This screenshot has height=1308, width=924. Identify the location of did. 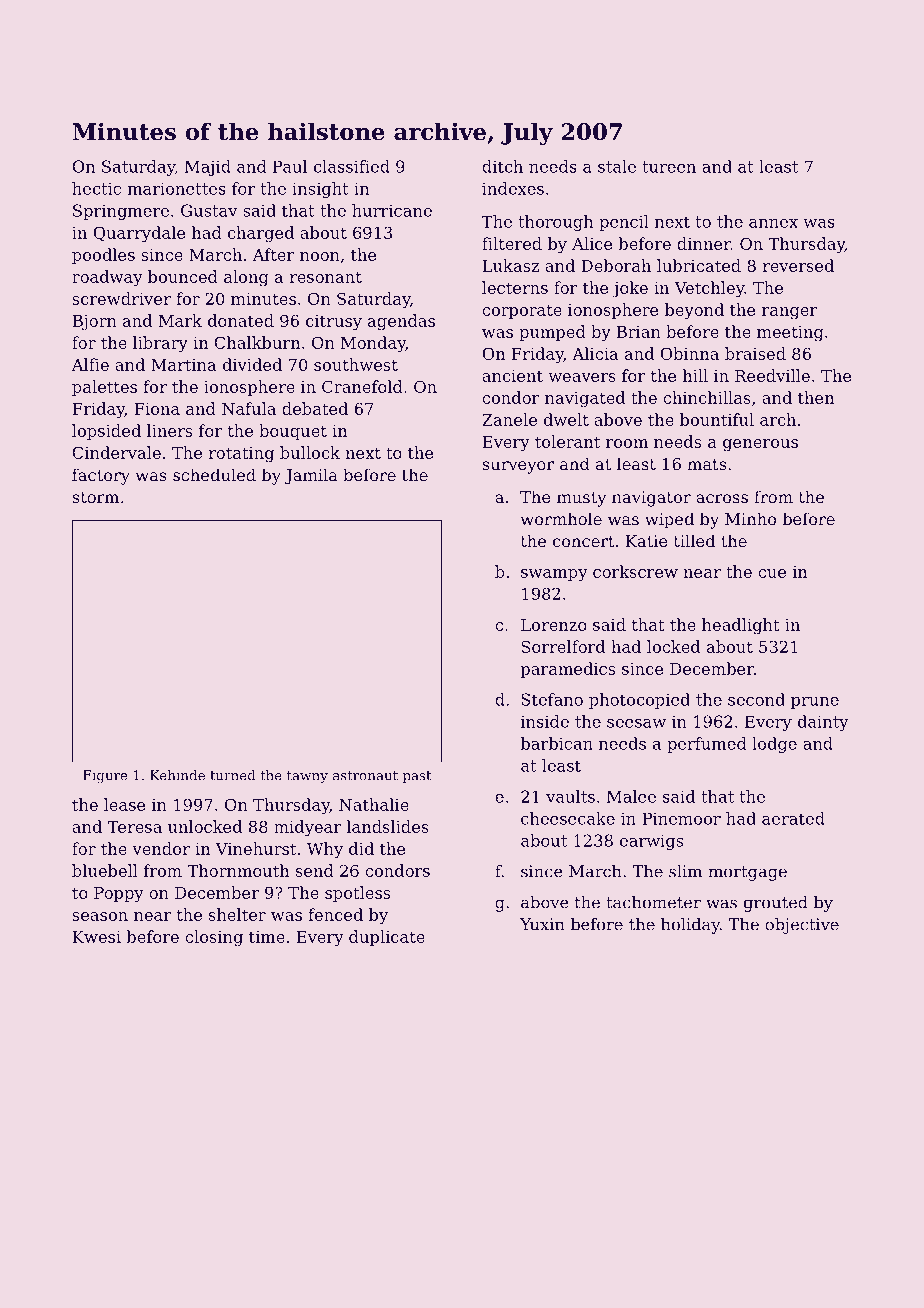
(361, 848).
